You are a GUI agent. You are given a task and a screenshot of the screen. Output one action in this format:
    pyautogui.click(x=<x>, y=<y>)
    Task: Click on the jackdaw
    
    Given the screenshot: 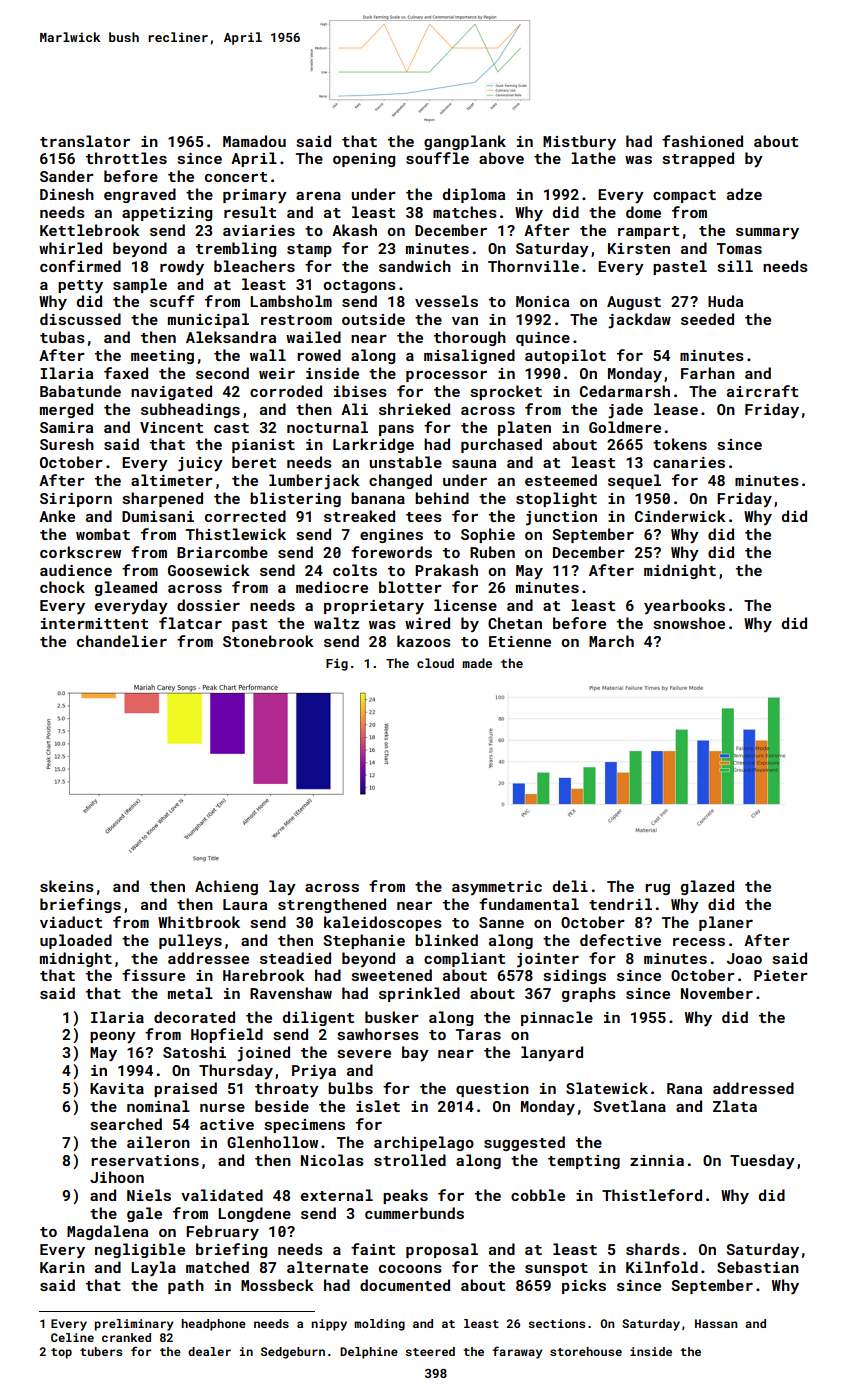 What is the action you would take?
    pyautogui.click(x=639, y=321)
